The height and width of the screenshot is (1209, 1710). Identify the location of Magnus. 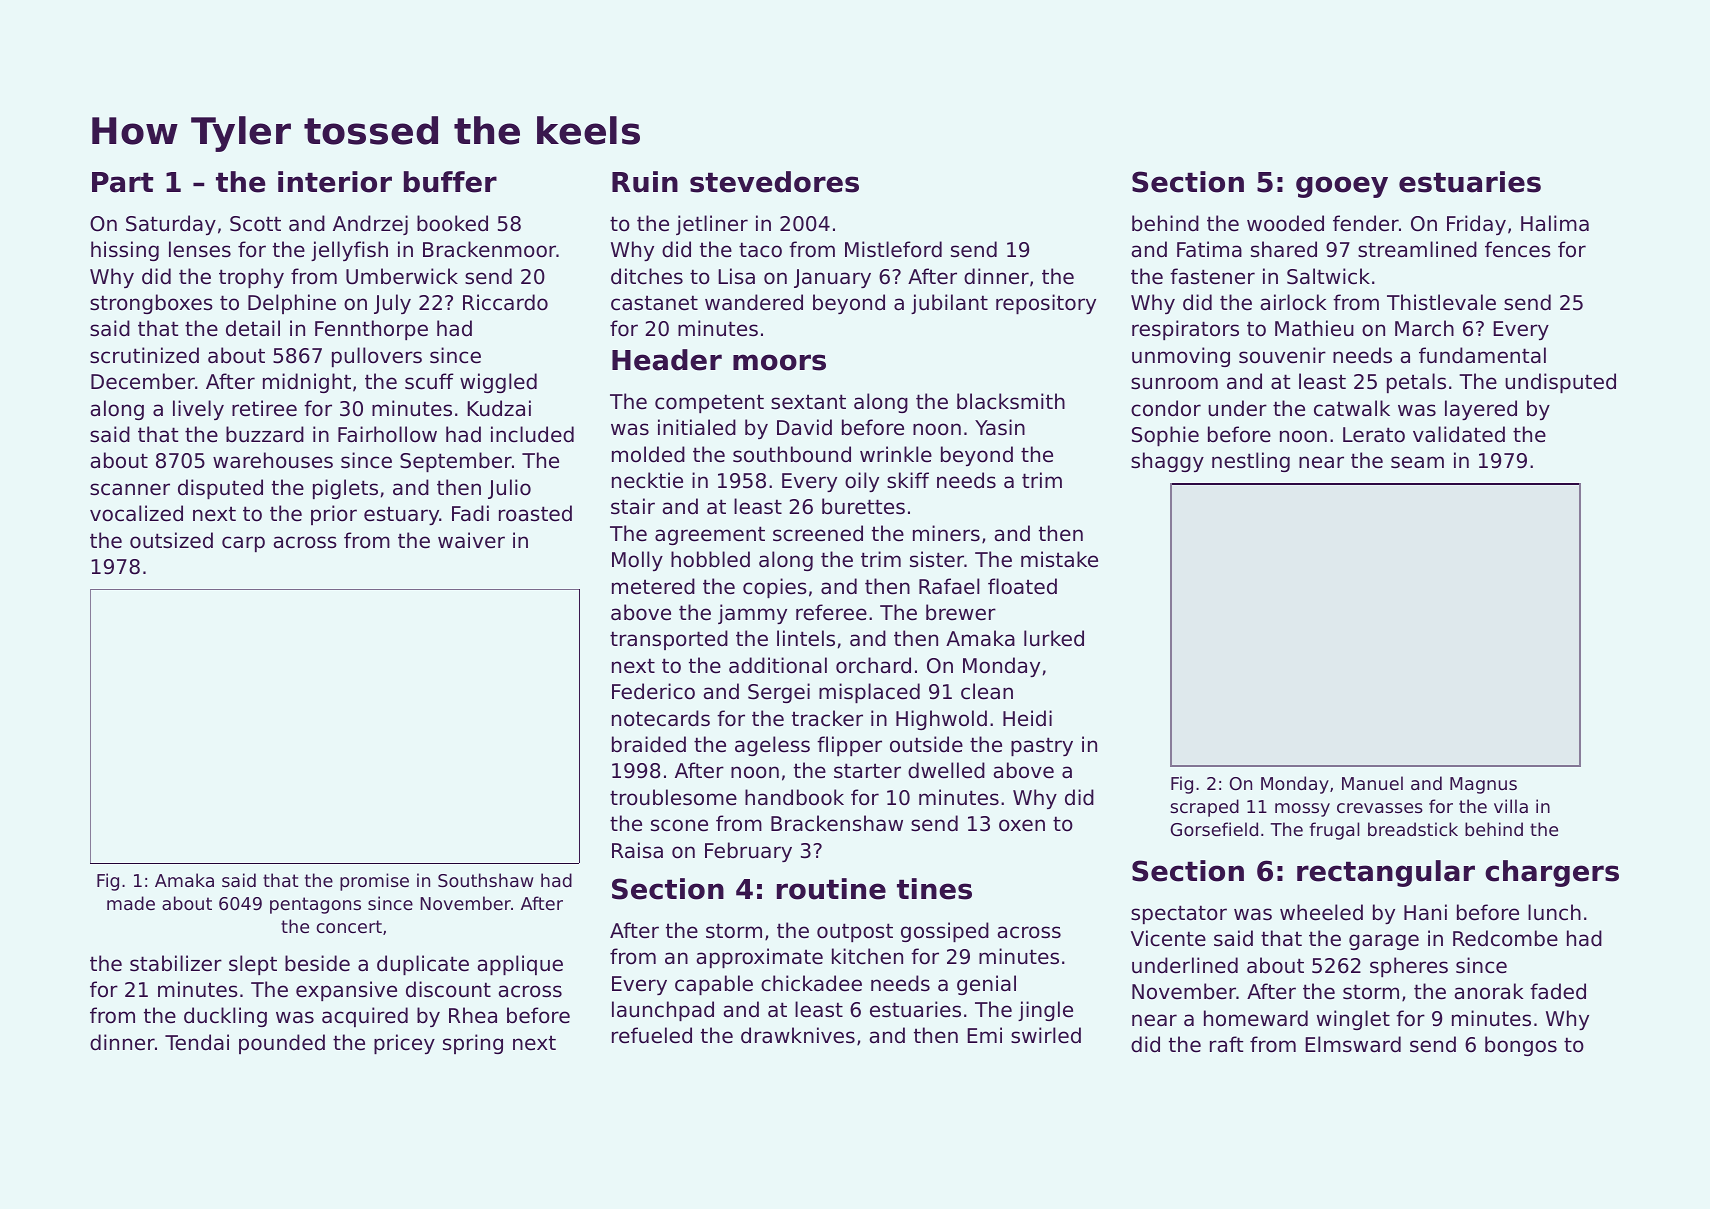
(1483, 785).
